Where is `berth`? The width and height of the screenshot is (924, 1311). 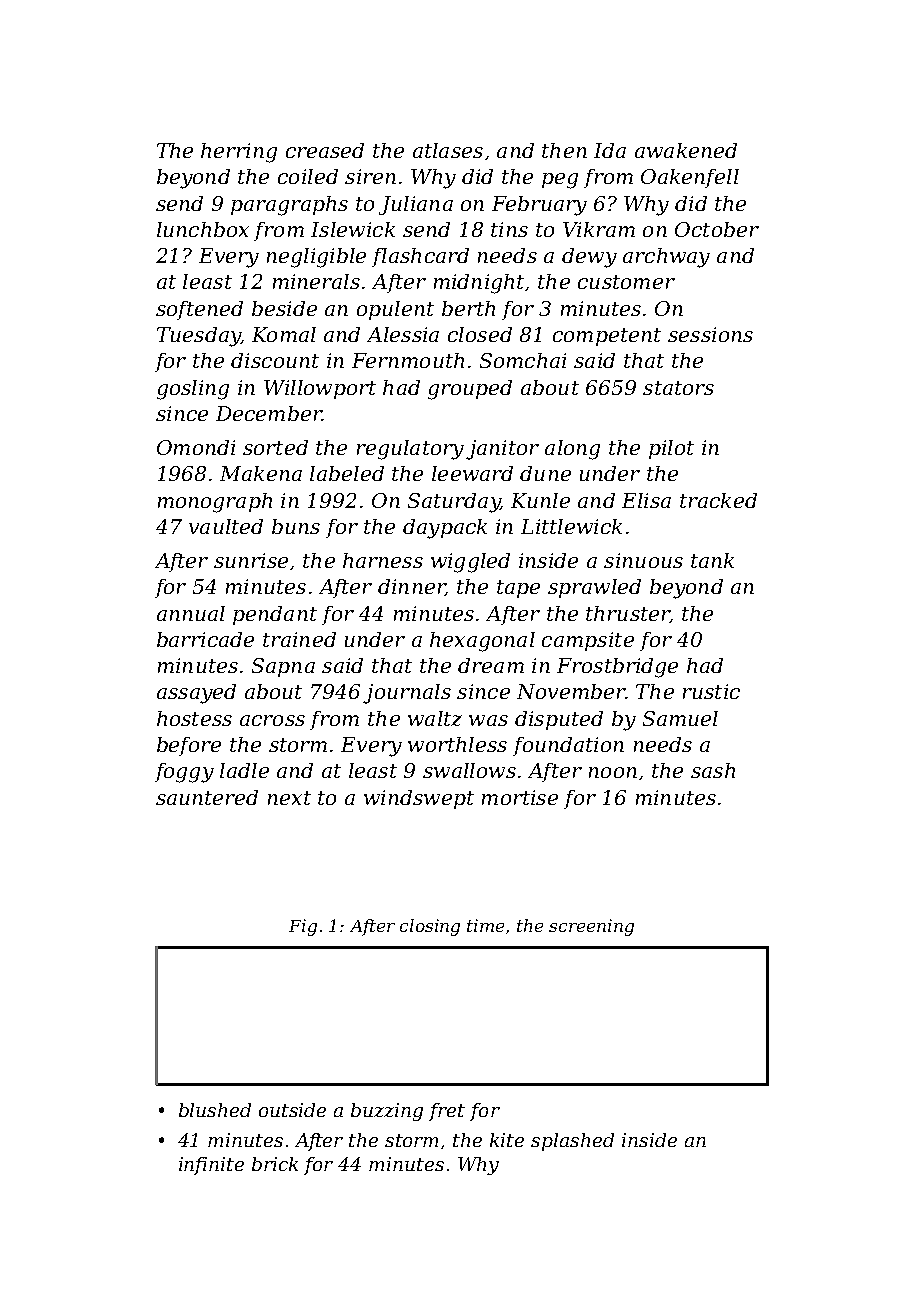
berth is located at coordinates (468, 308).
